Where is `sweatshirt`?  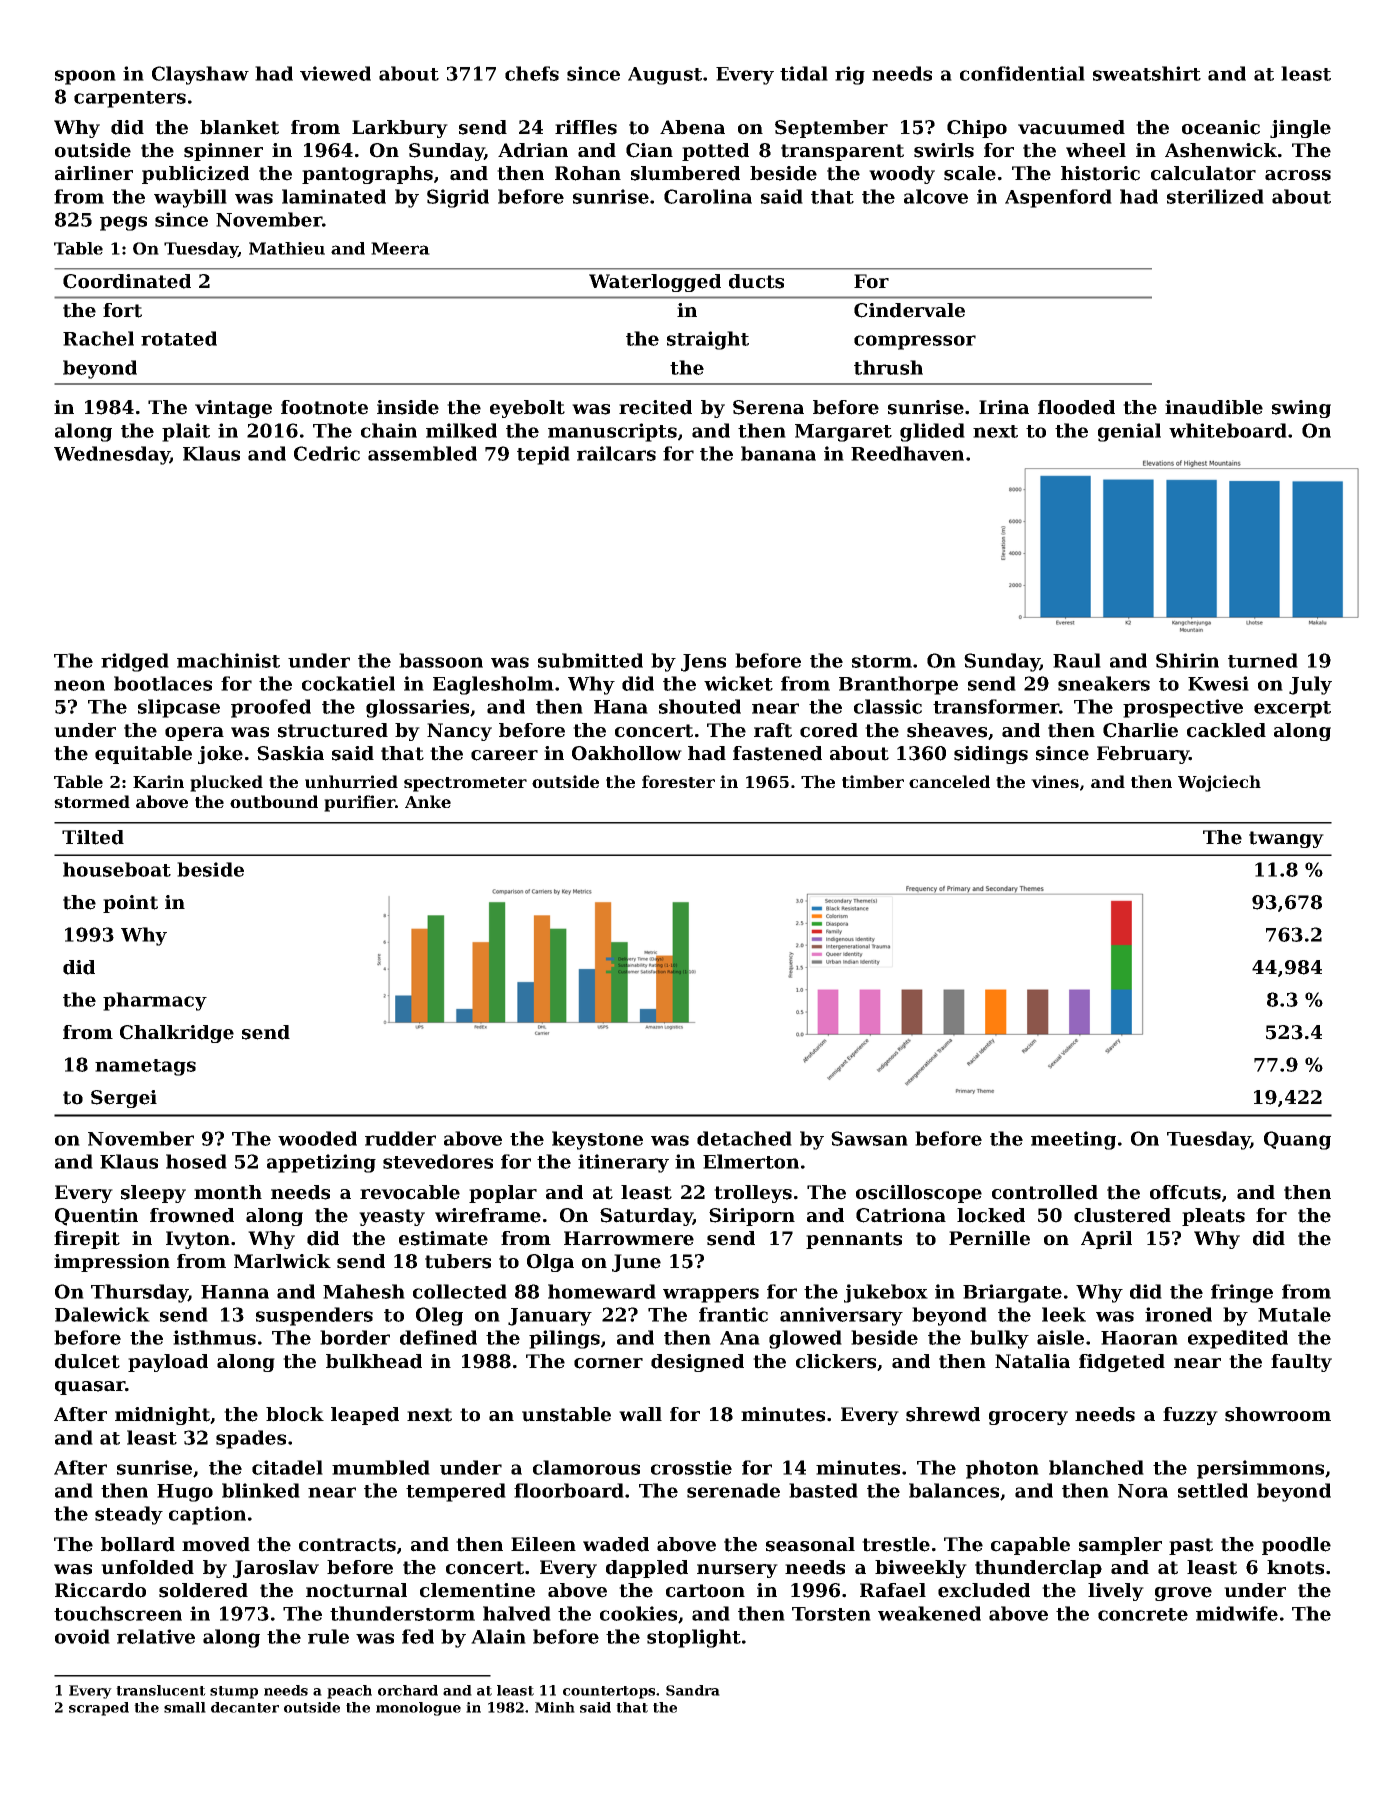 sweatshirt is located at coordinates (1147, 73).
